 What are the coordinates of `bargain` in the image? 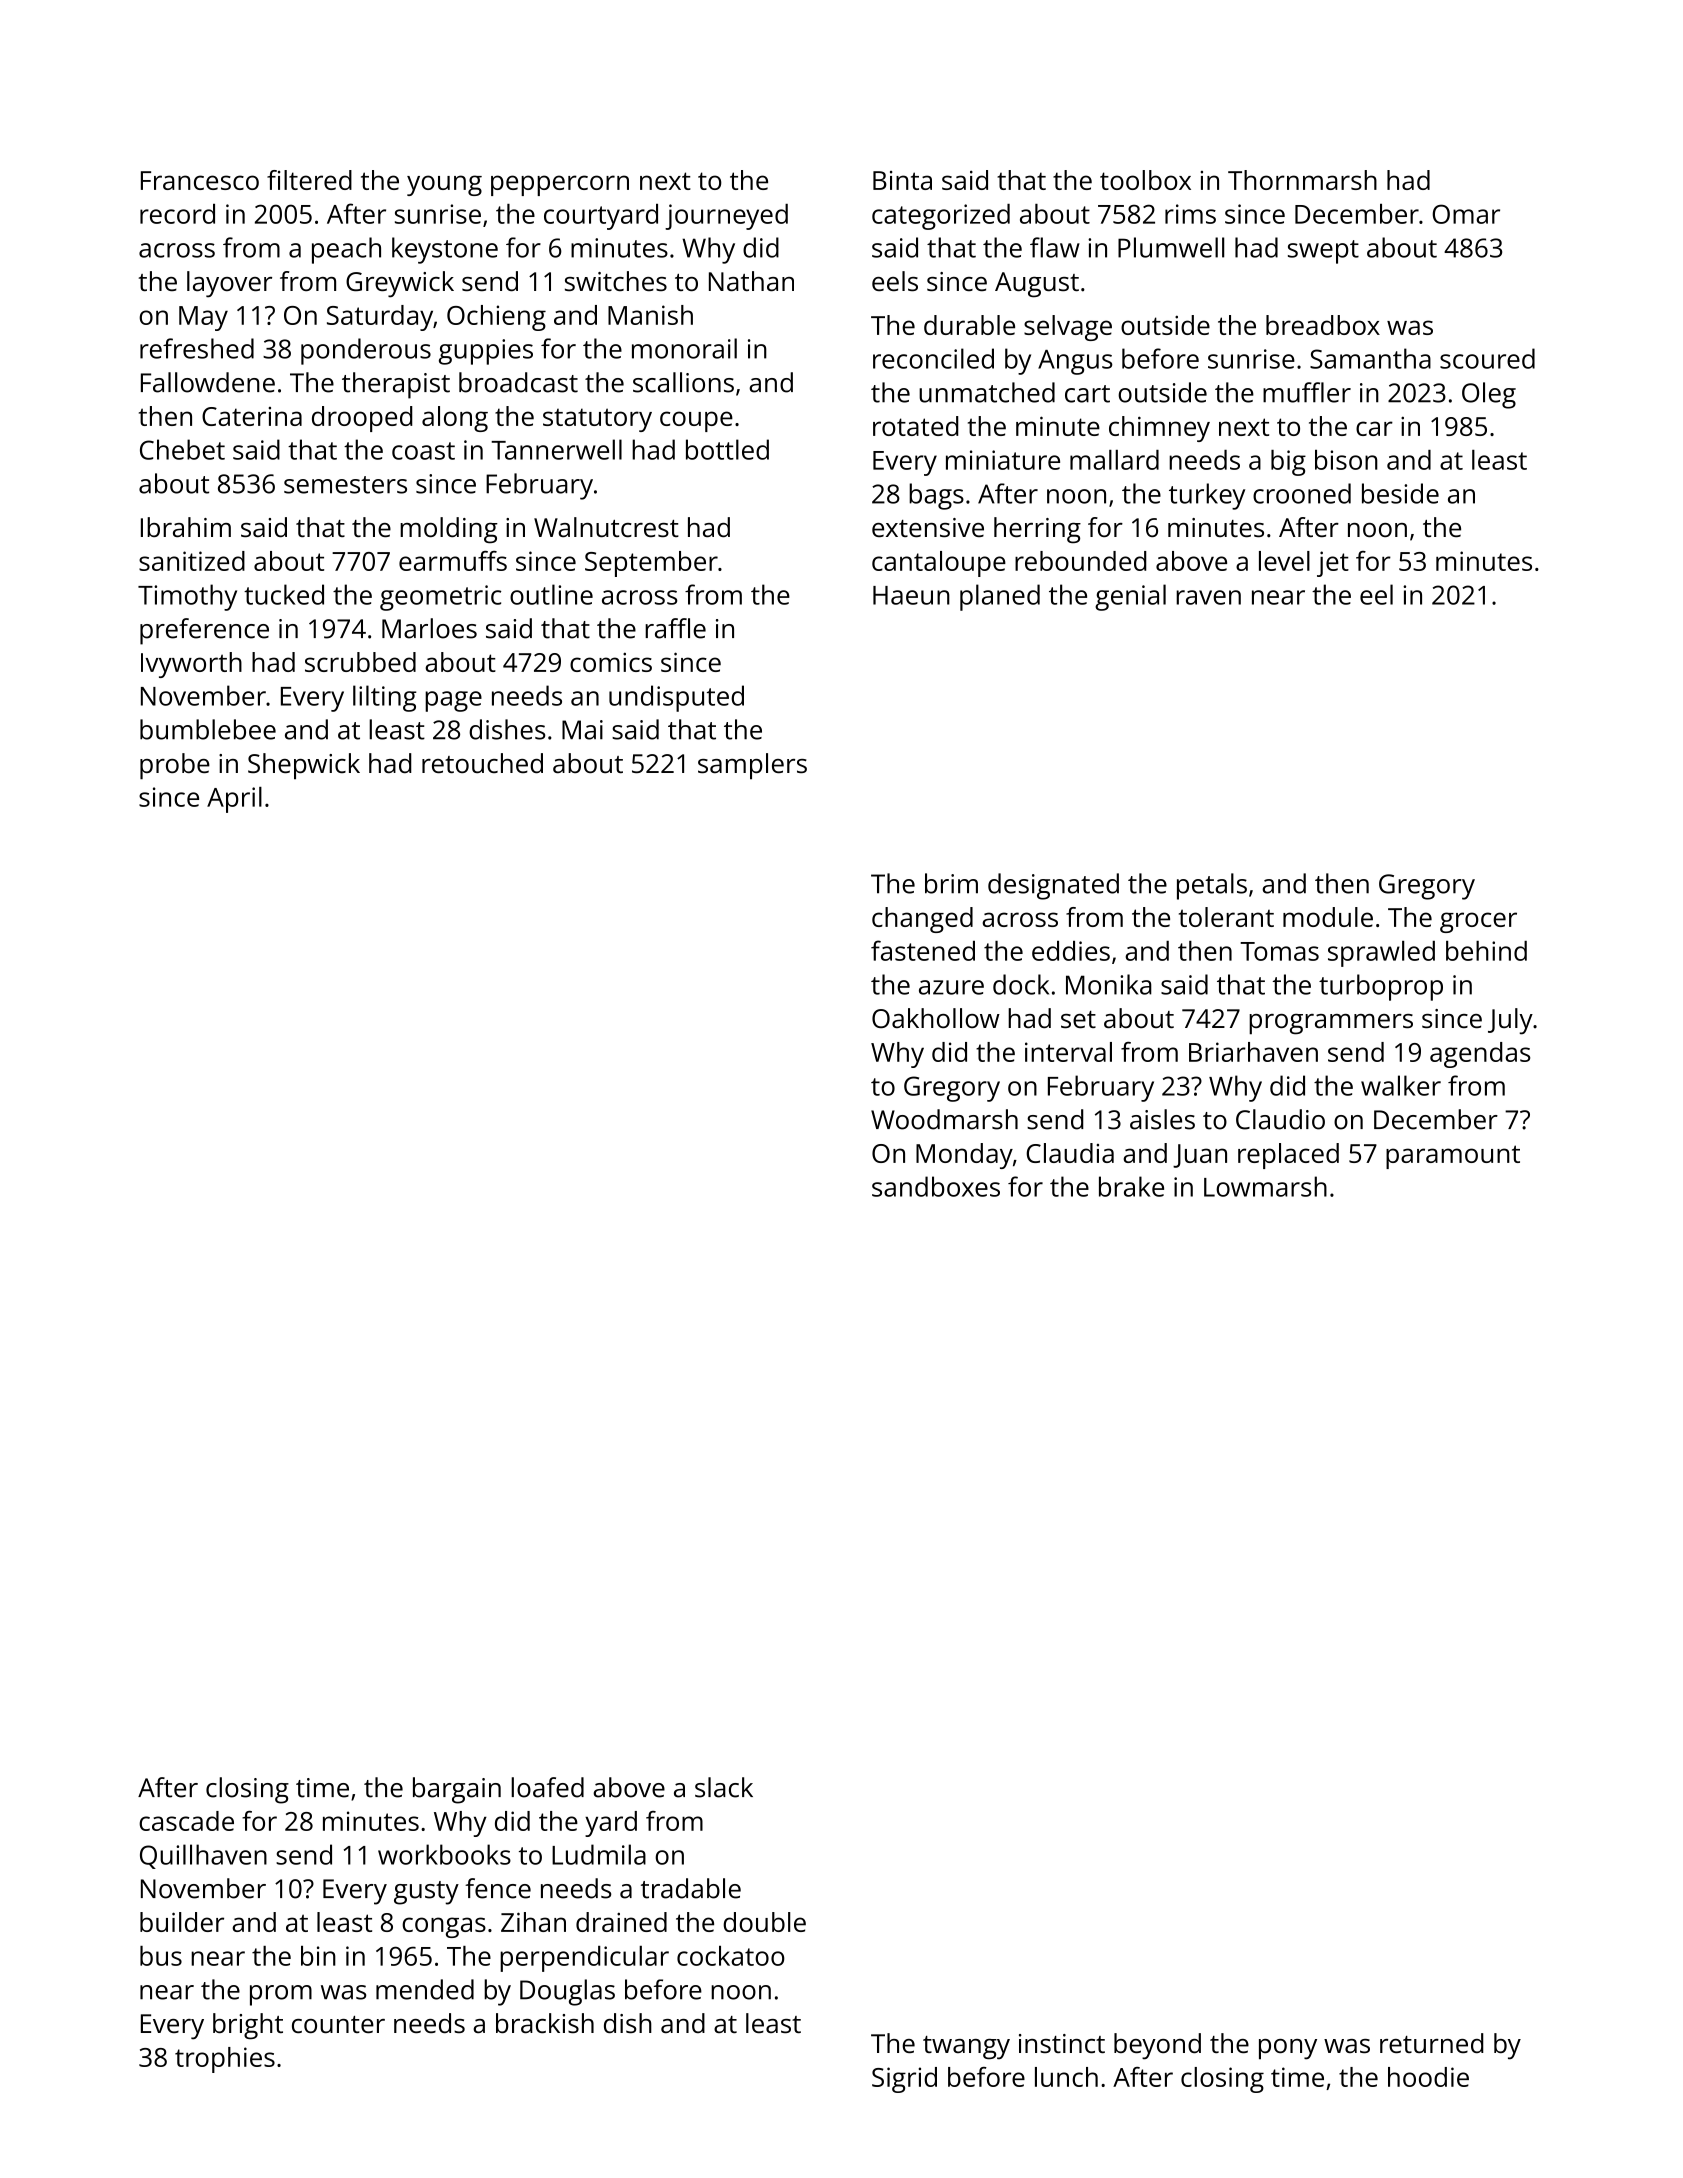 It's located at (457, 1790).
